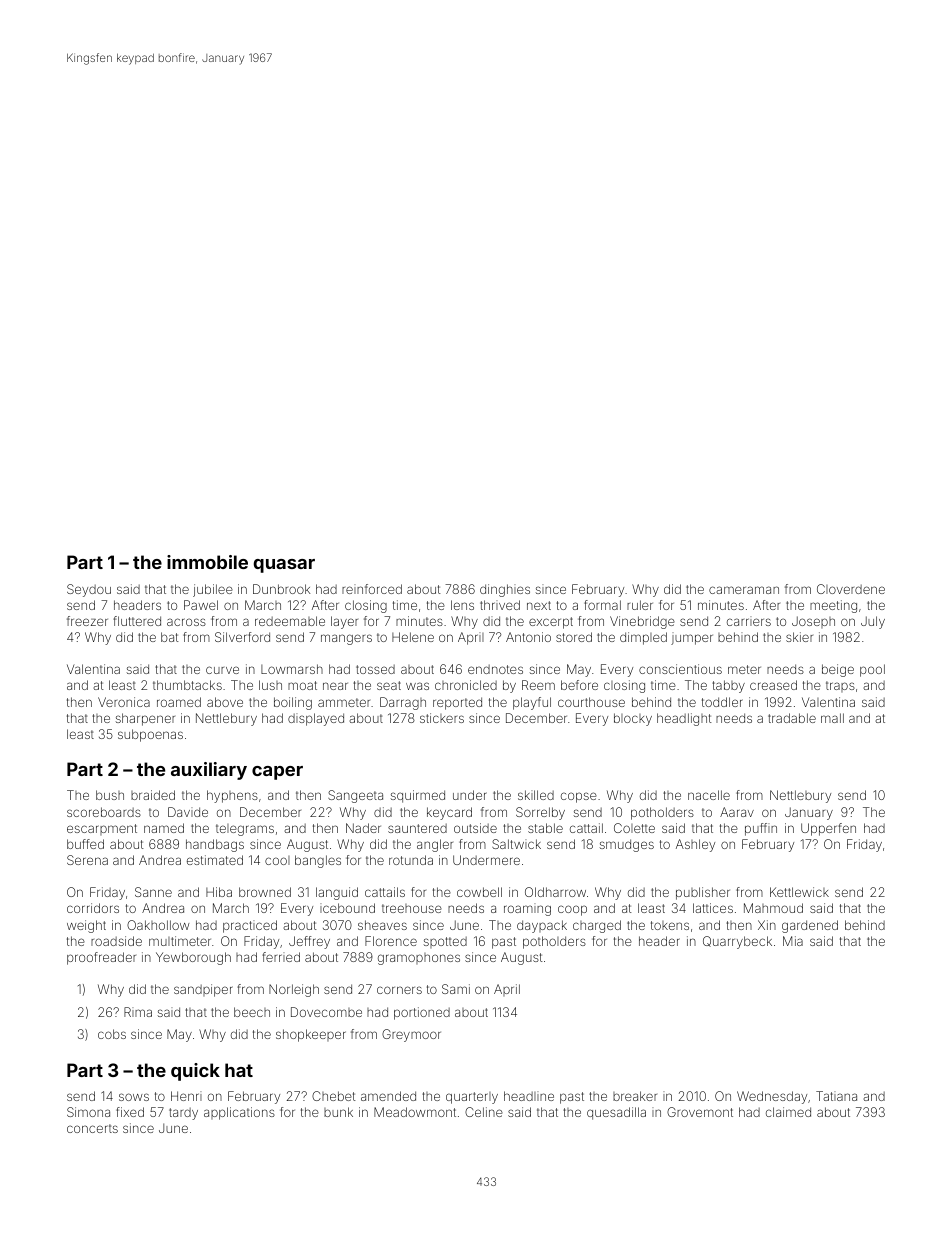 The image size is (952, 1233). Describe the element at coordinates (207, 562) in the page. I see `immobile` at that location.
